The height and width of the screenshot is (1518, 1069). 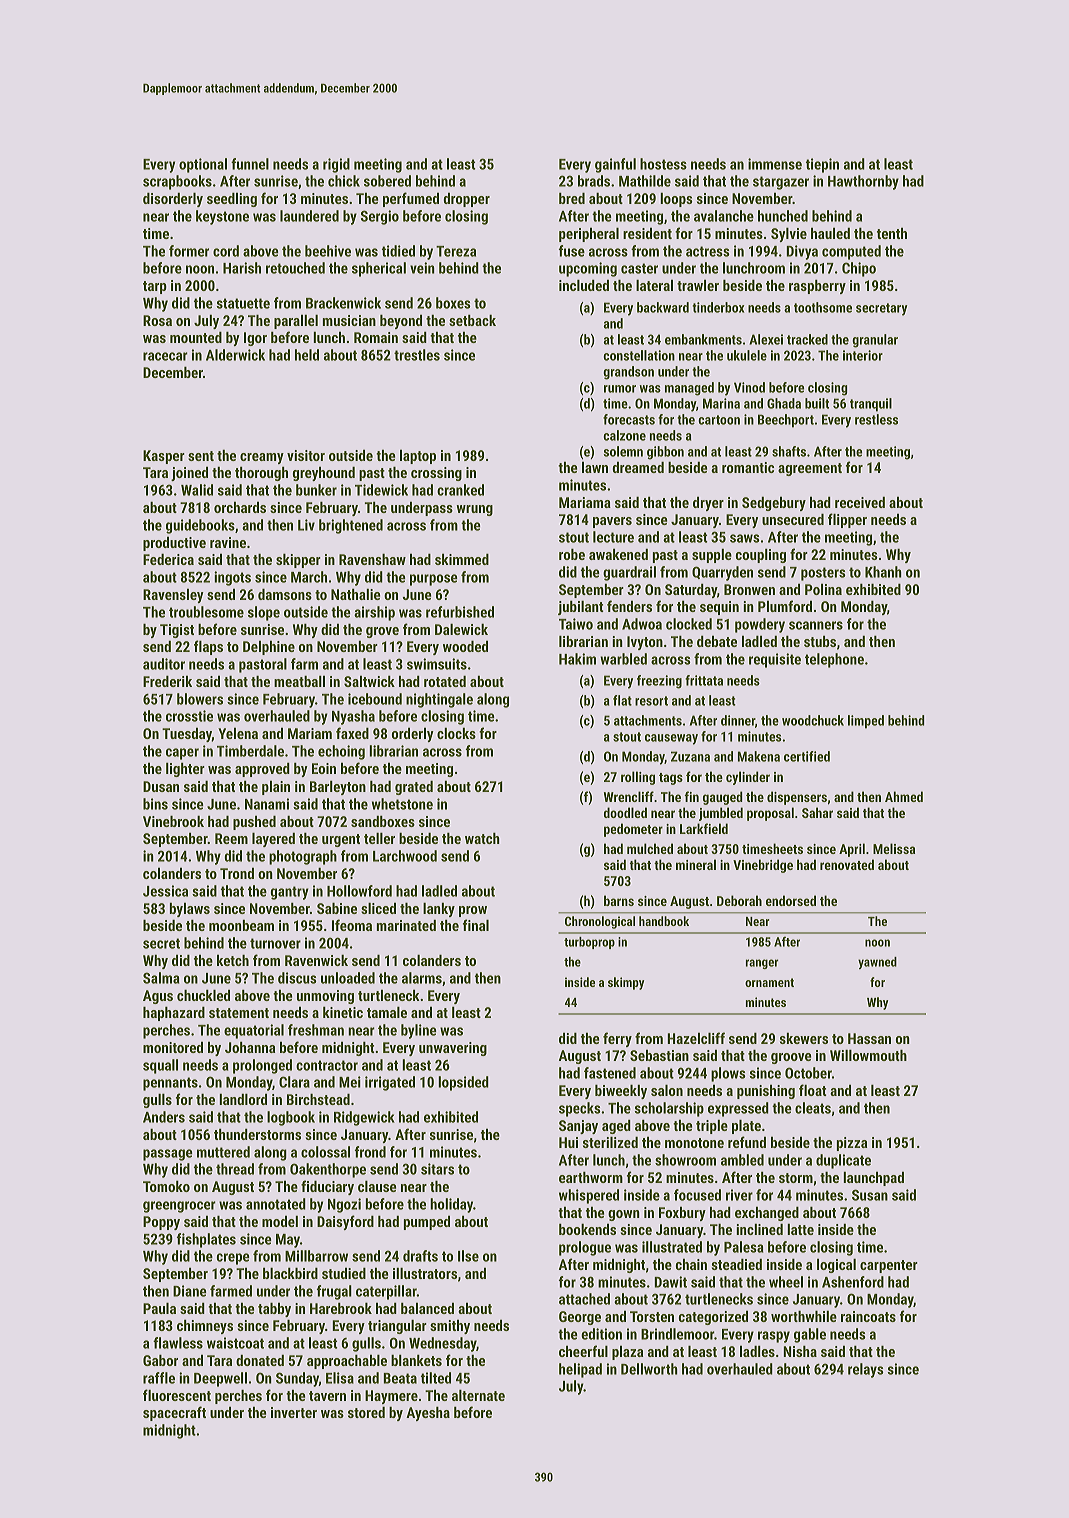 I want to click on Hawthornby, so click(x=863, y=182).
